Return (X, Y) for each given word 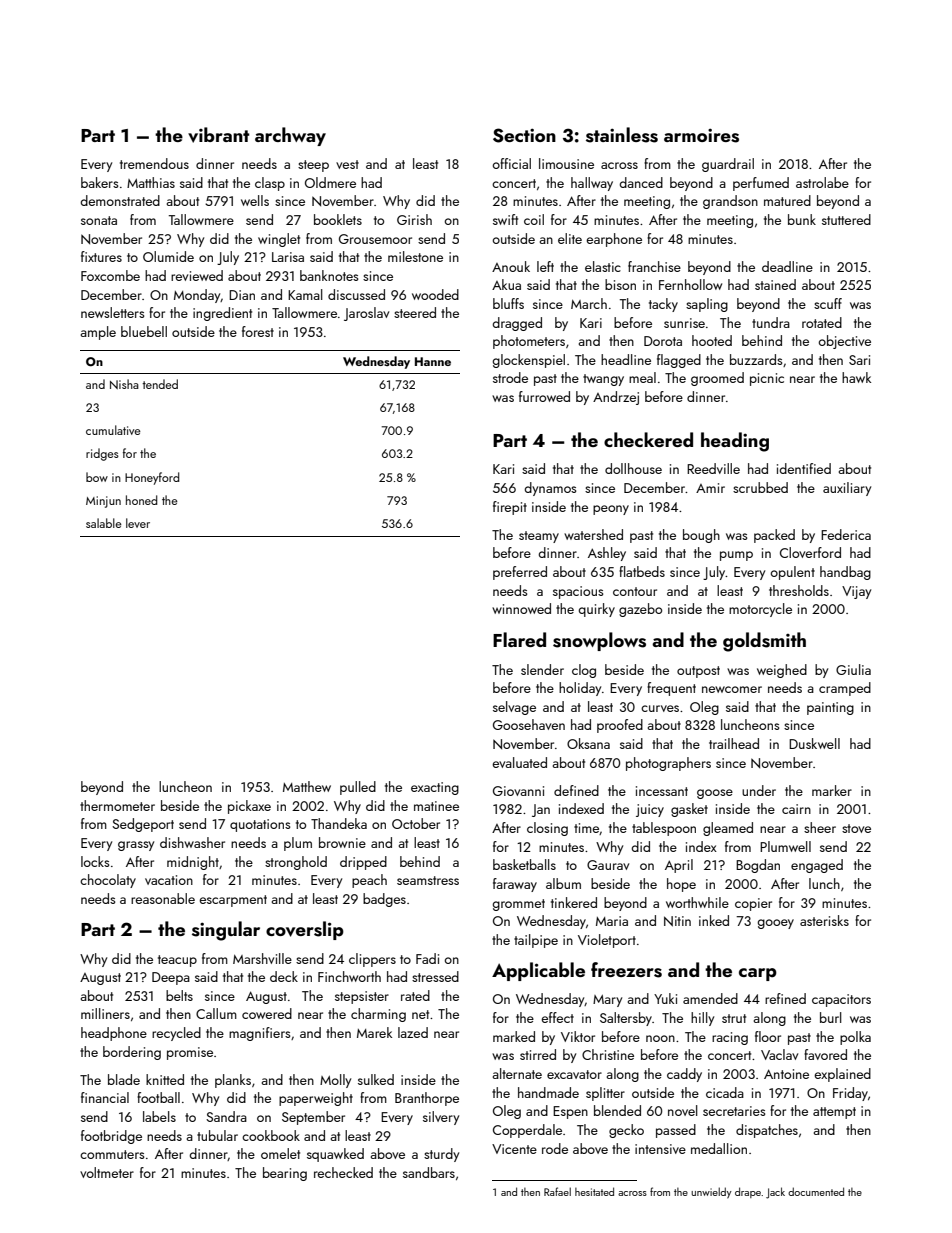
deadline (787, 266)
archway (290, 136)
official (512, 163)
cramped (845, 689)
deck (284, 976)
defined (576, 790)
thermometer (117, 805)
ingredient (222, 314)
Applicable (538, 971)
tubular (217, 1135)
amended (710, 998)
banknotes (329, 275)
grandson (730, 202)
